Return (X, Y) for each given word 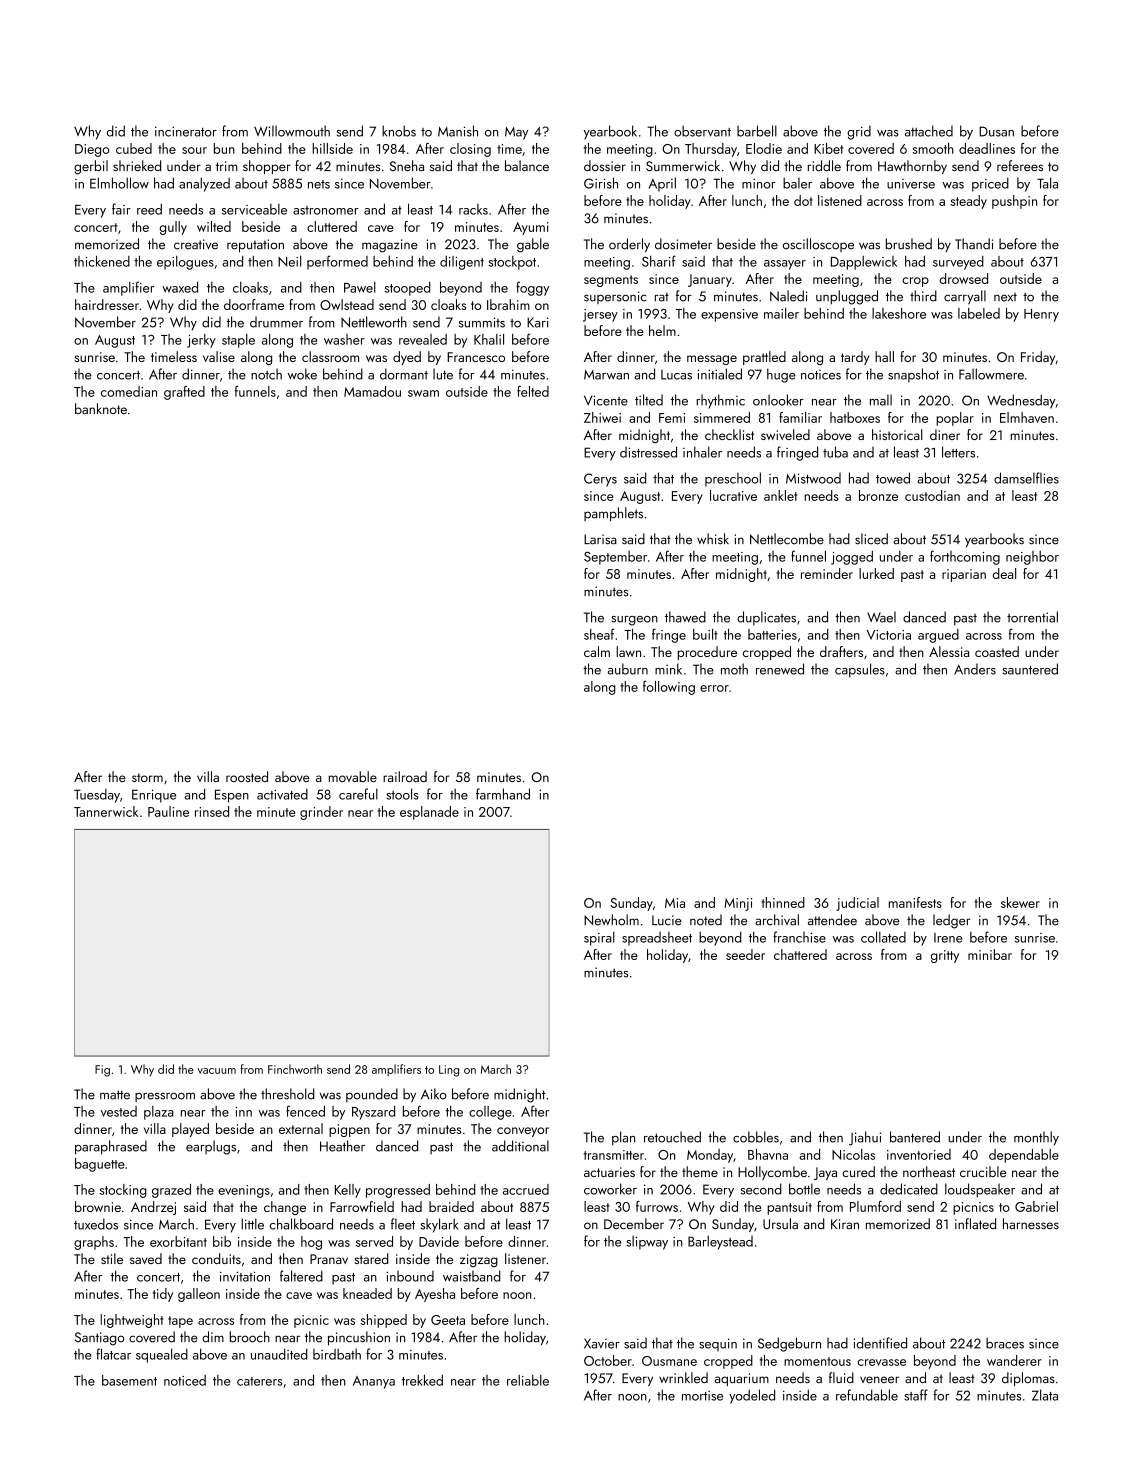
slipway (647, 1242)
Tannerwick (106, 811)
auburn (628, 669)
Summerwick (683, 166)
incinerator (186, 131)
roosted (247, 776)
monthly (1036, 1138)
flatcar (113, 1354)
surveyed (958, 263)
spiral (599, 938)
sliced (871, 539)
